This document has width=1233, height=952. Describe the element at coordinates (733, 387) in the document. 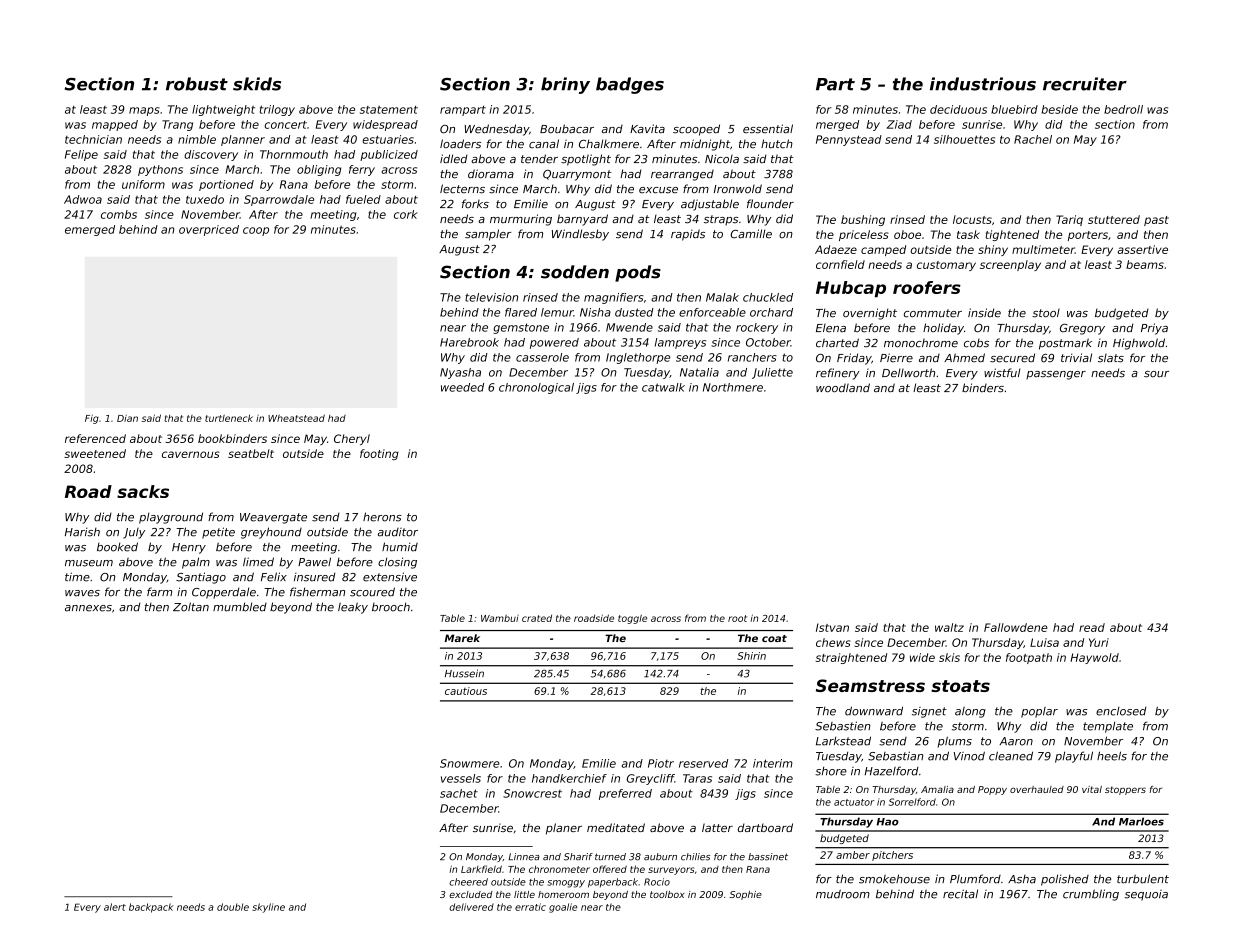

I see `Northmere` at that location.
